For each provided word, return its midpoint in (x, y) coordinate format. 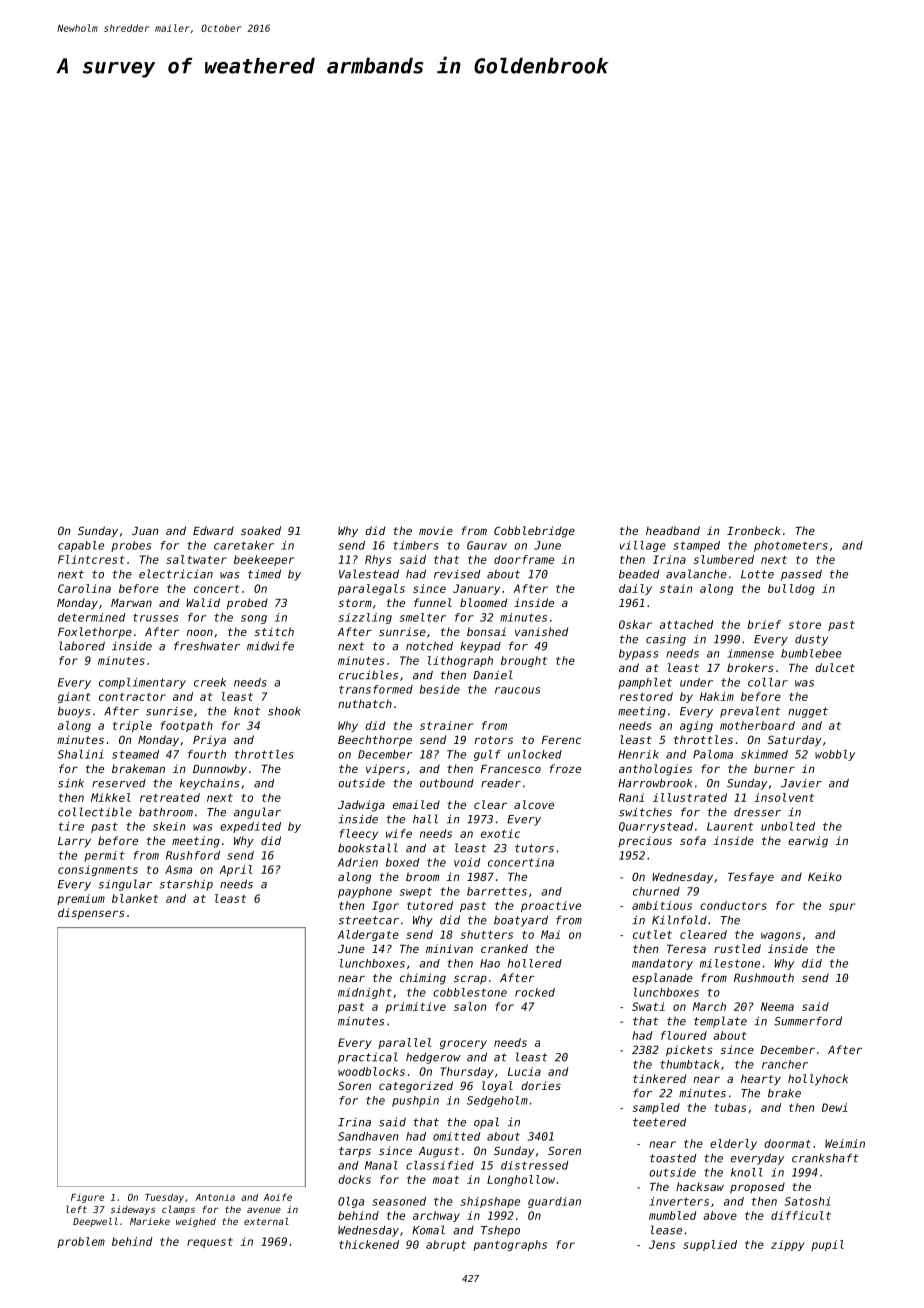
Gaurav (487, 545)
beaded (639, 574)
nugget (808, 712)
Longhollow (521, 1180)
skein (169, 826)
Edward (213, 530)
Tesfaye (751, 878)
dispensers (91, 914)
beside (440, 689)
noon (200, 632)
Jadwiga (361, 806)
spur (842, 907)
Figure (87, 1198)
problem (81, 1242)
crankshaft (825, 1158)
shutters (487, 934)
